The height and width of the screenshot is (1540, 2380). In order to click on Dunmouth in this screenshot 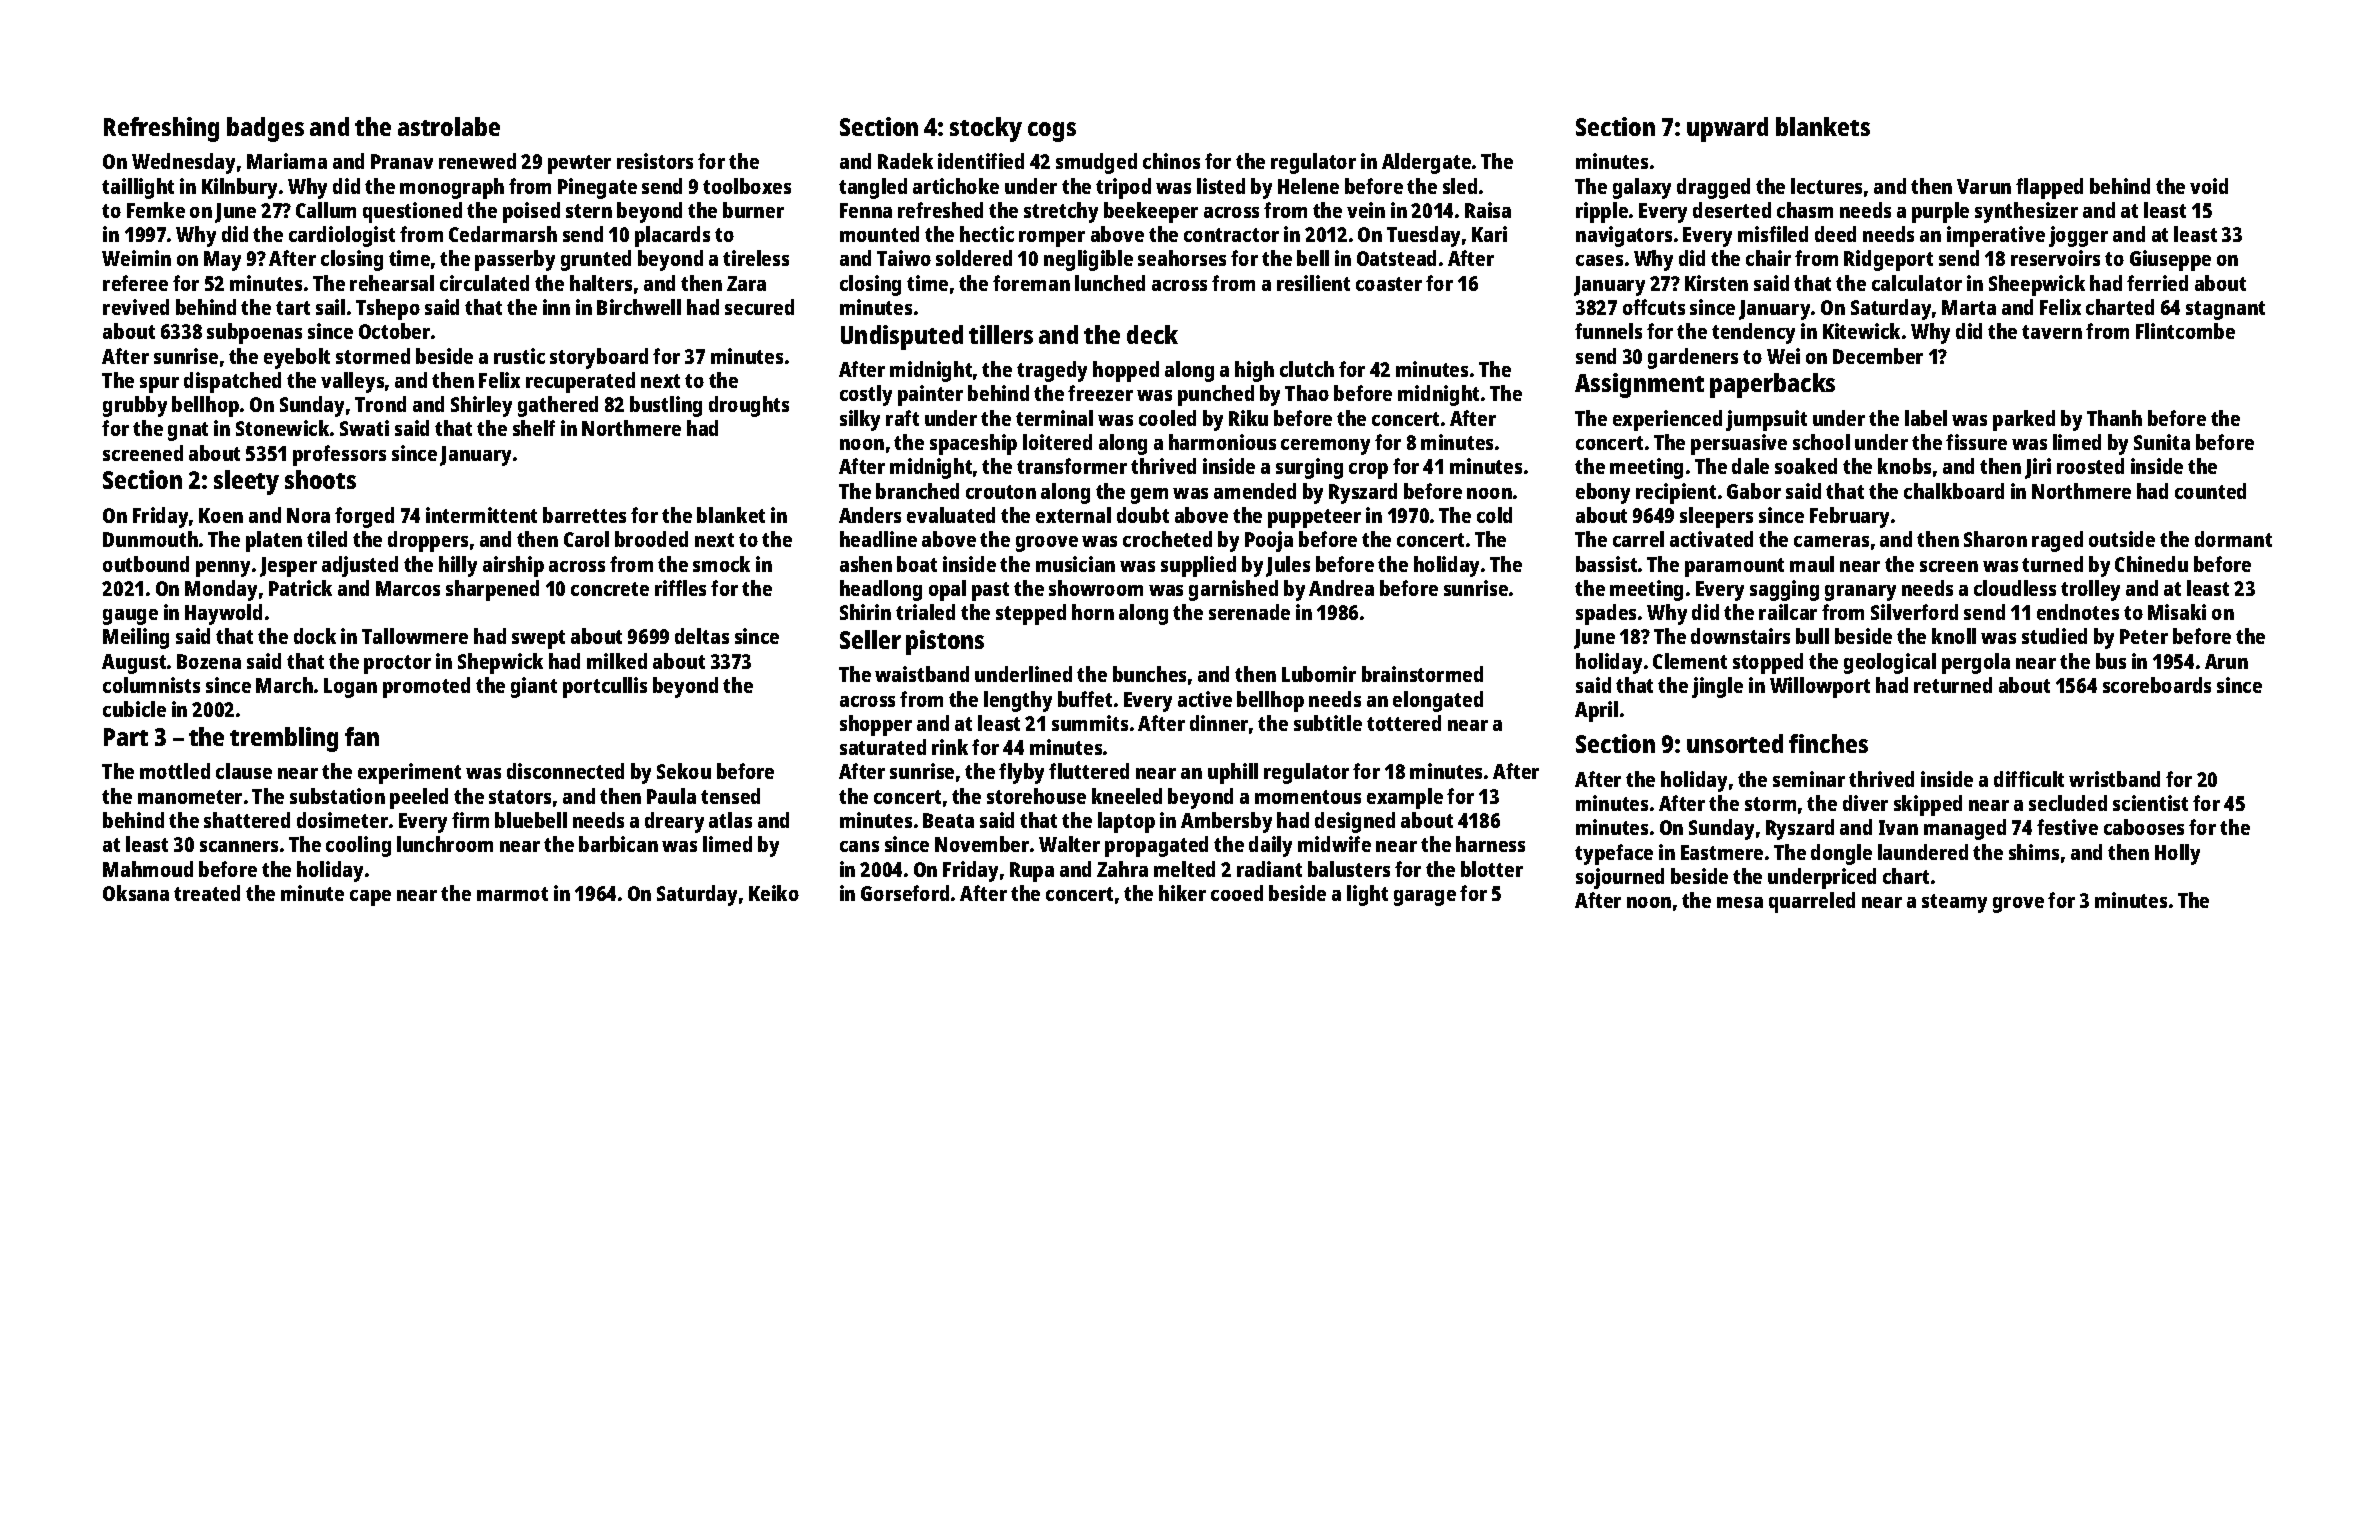, I will do `click(150, 539)`.
